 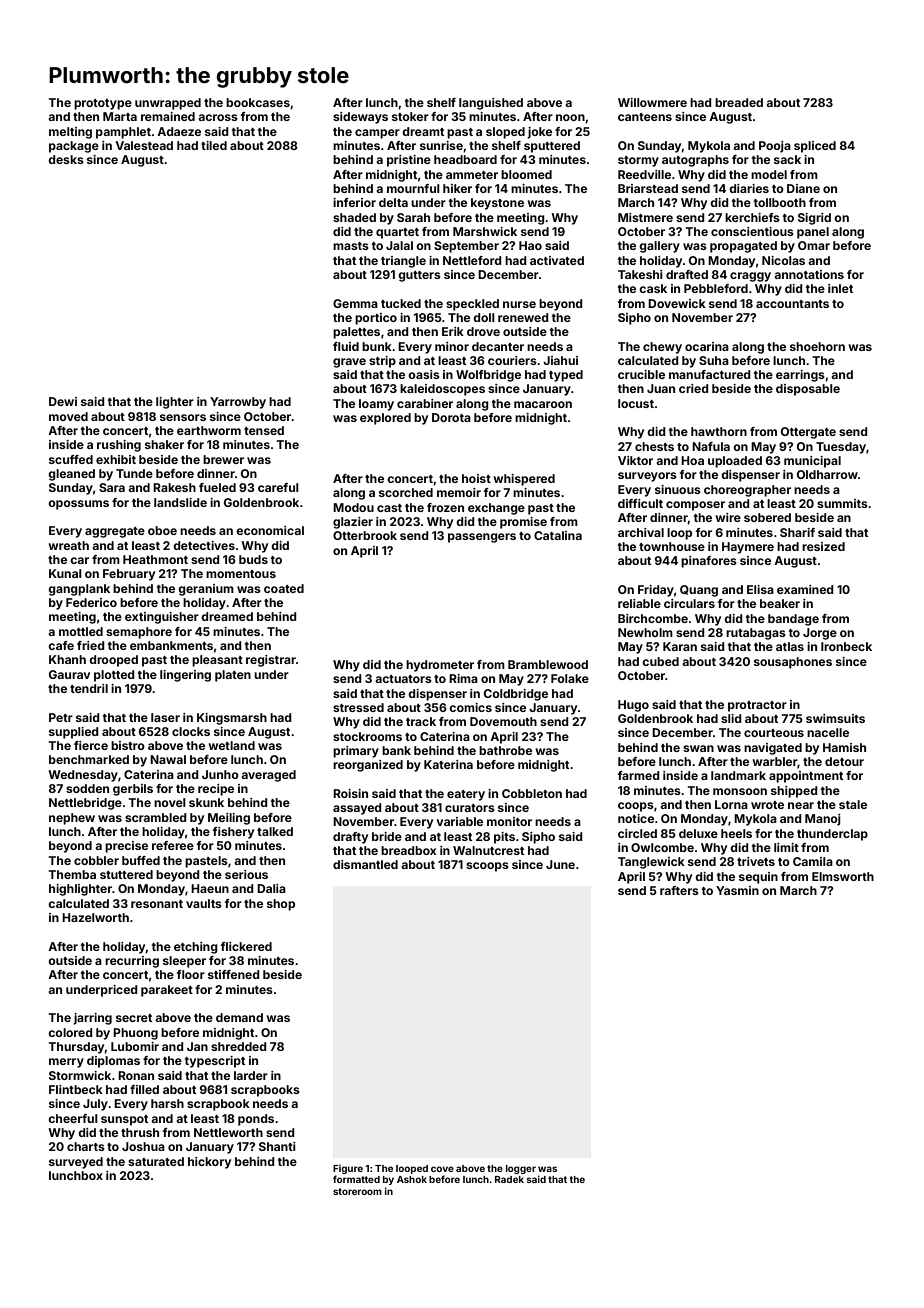 I want to click on Figure, so click(x=348, y=1169).
